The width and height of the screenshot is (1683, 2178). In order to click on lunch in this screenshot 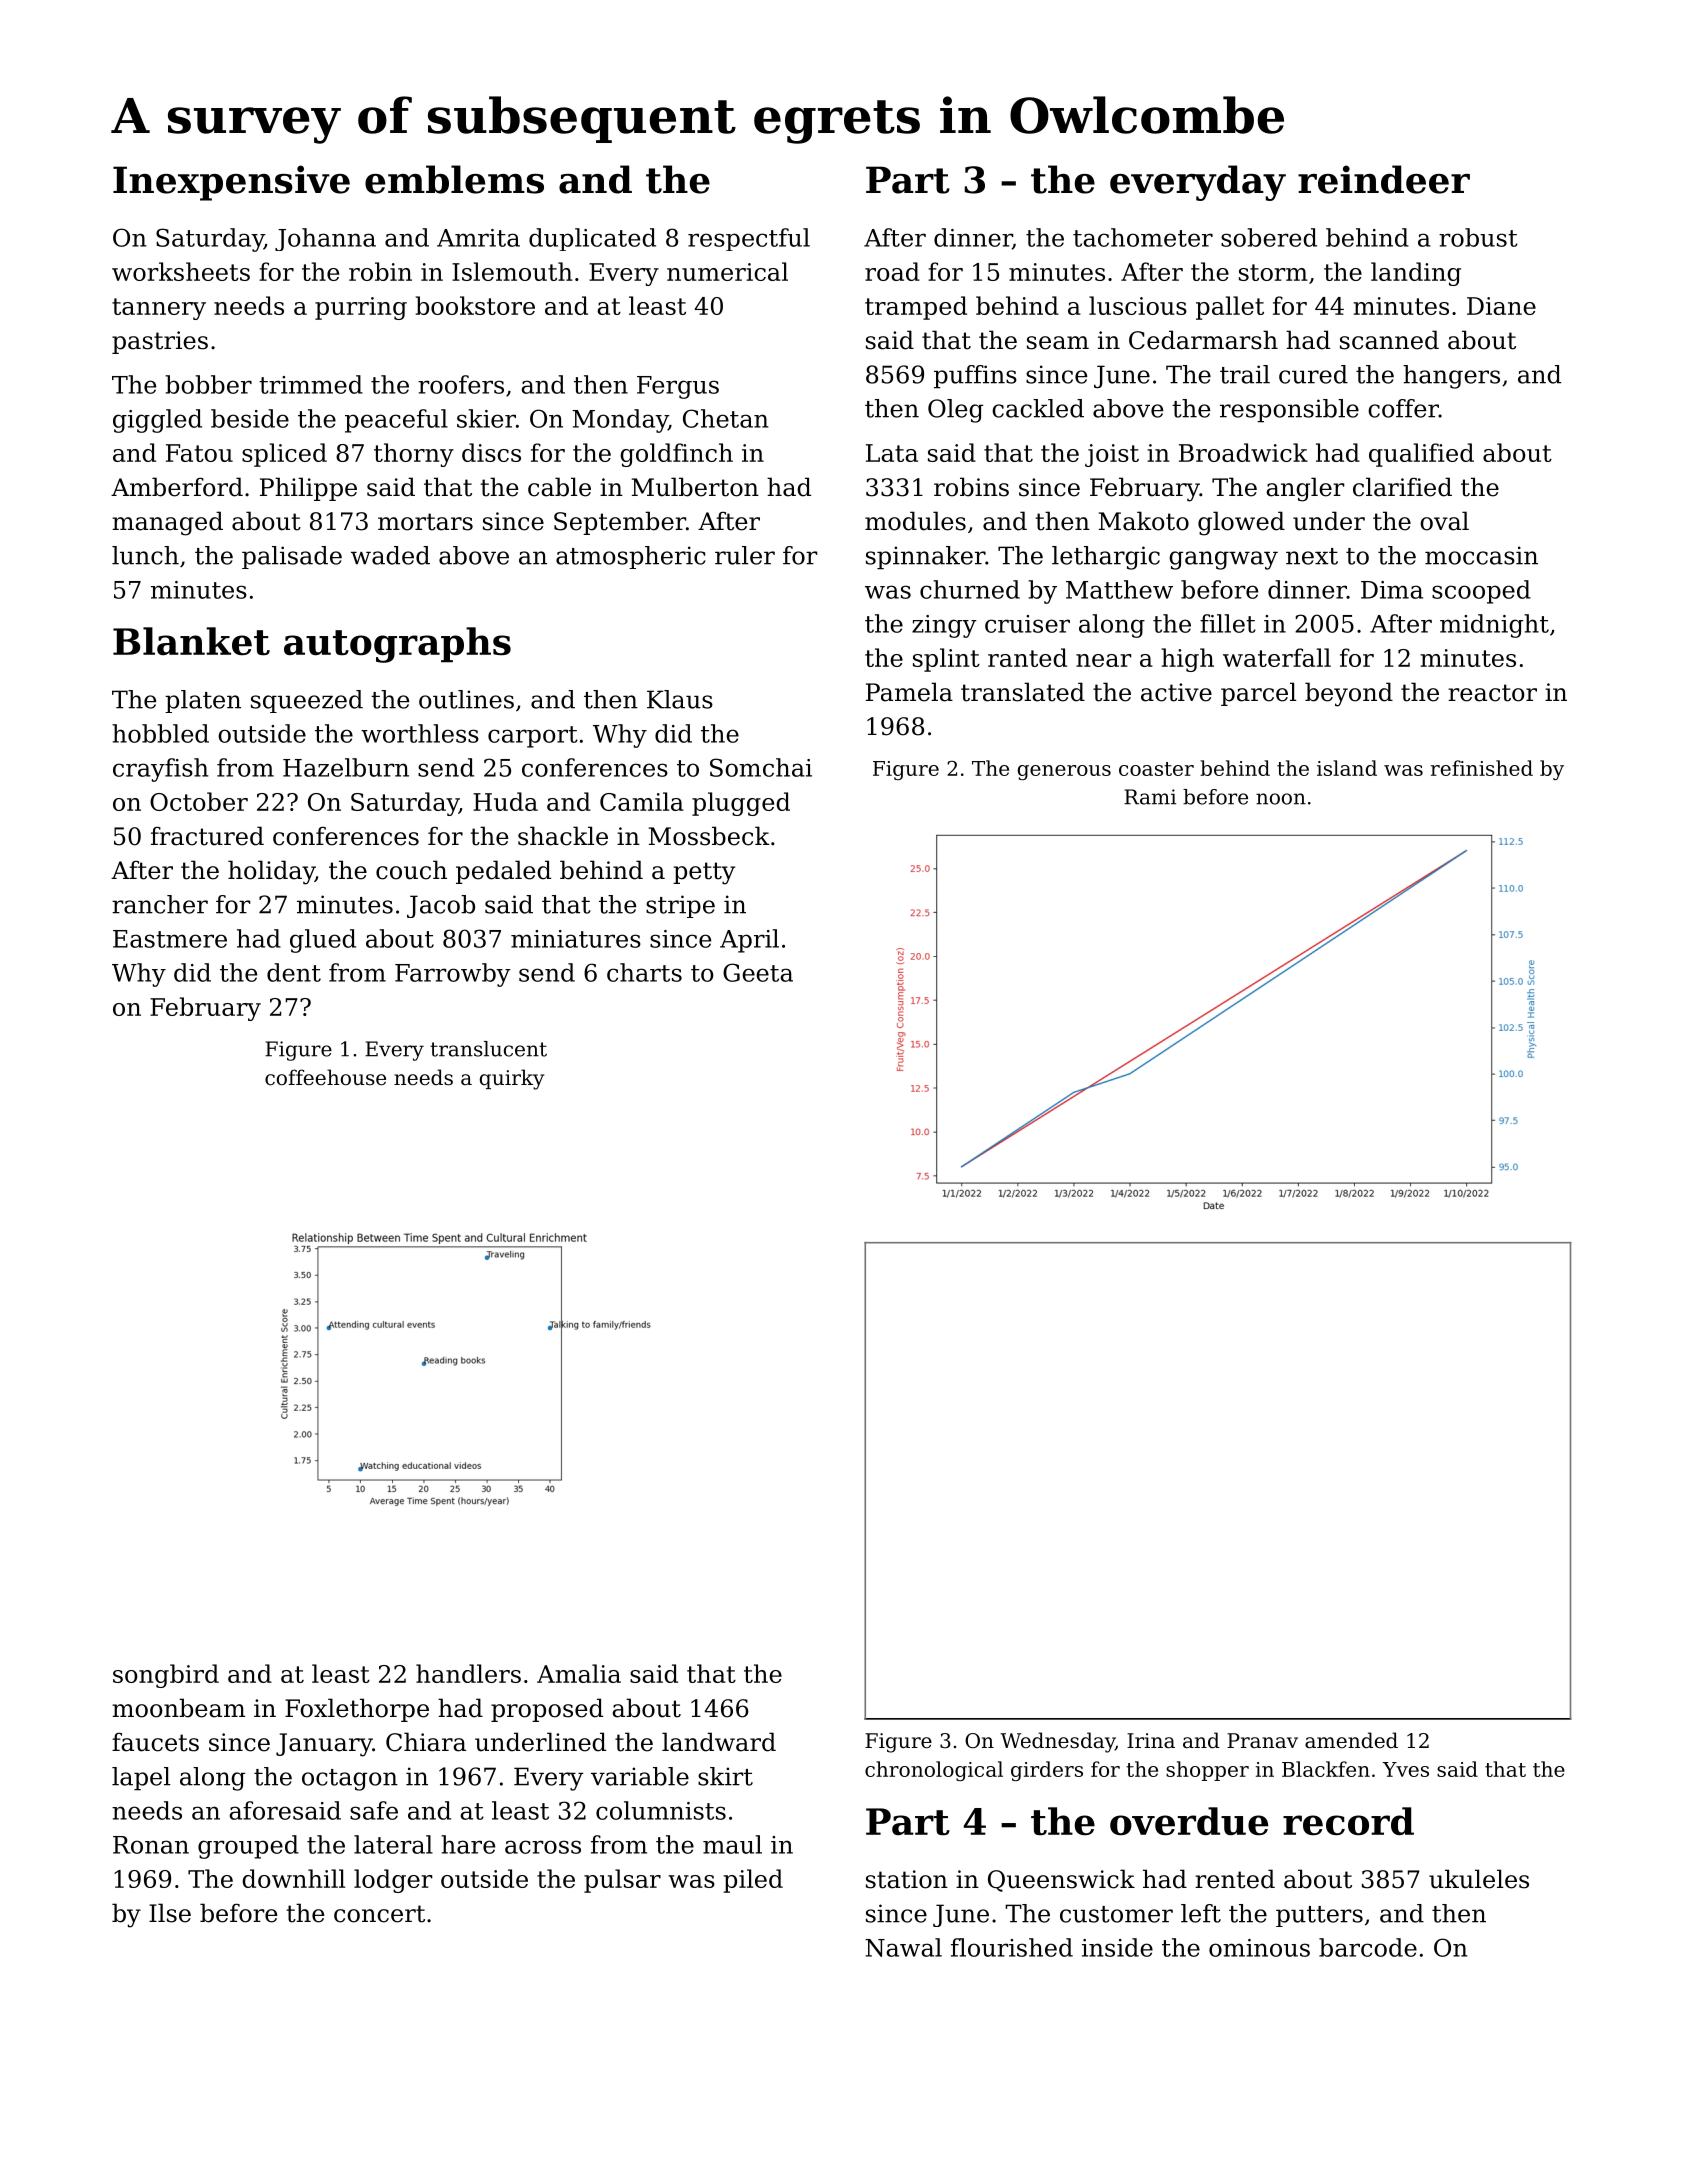, I will do `click(145, 555)`.
